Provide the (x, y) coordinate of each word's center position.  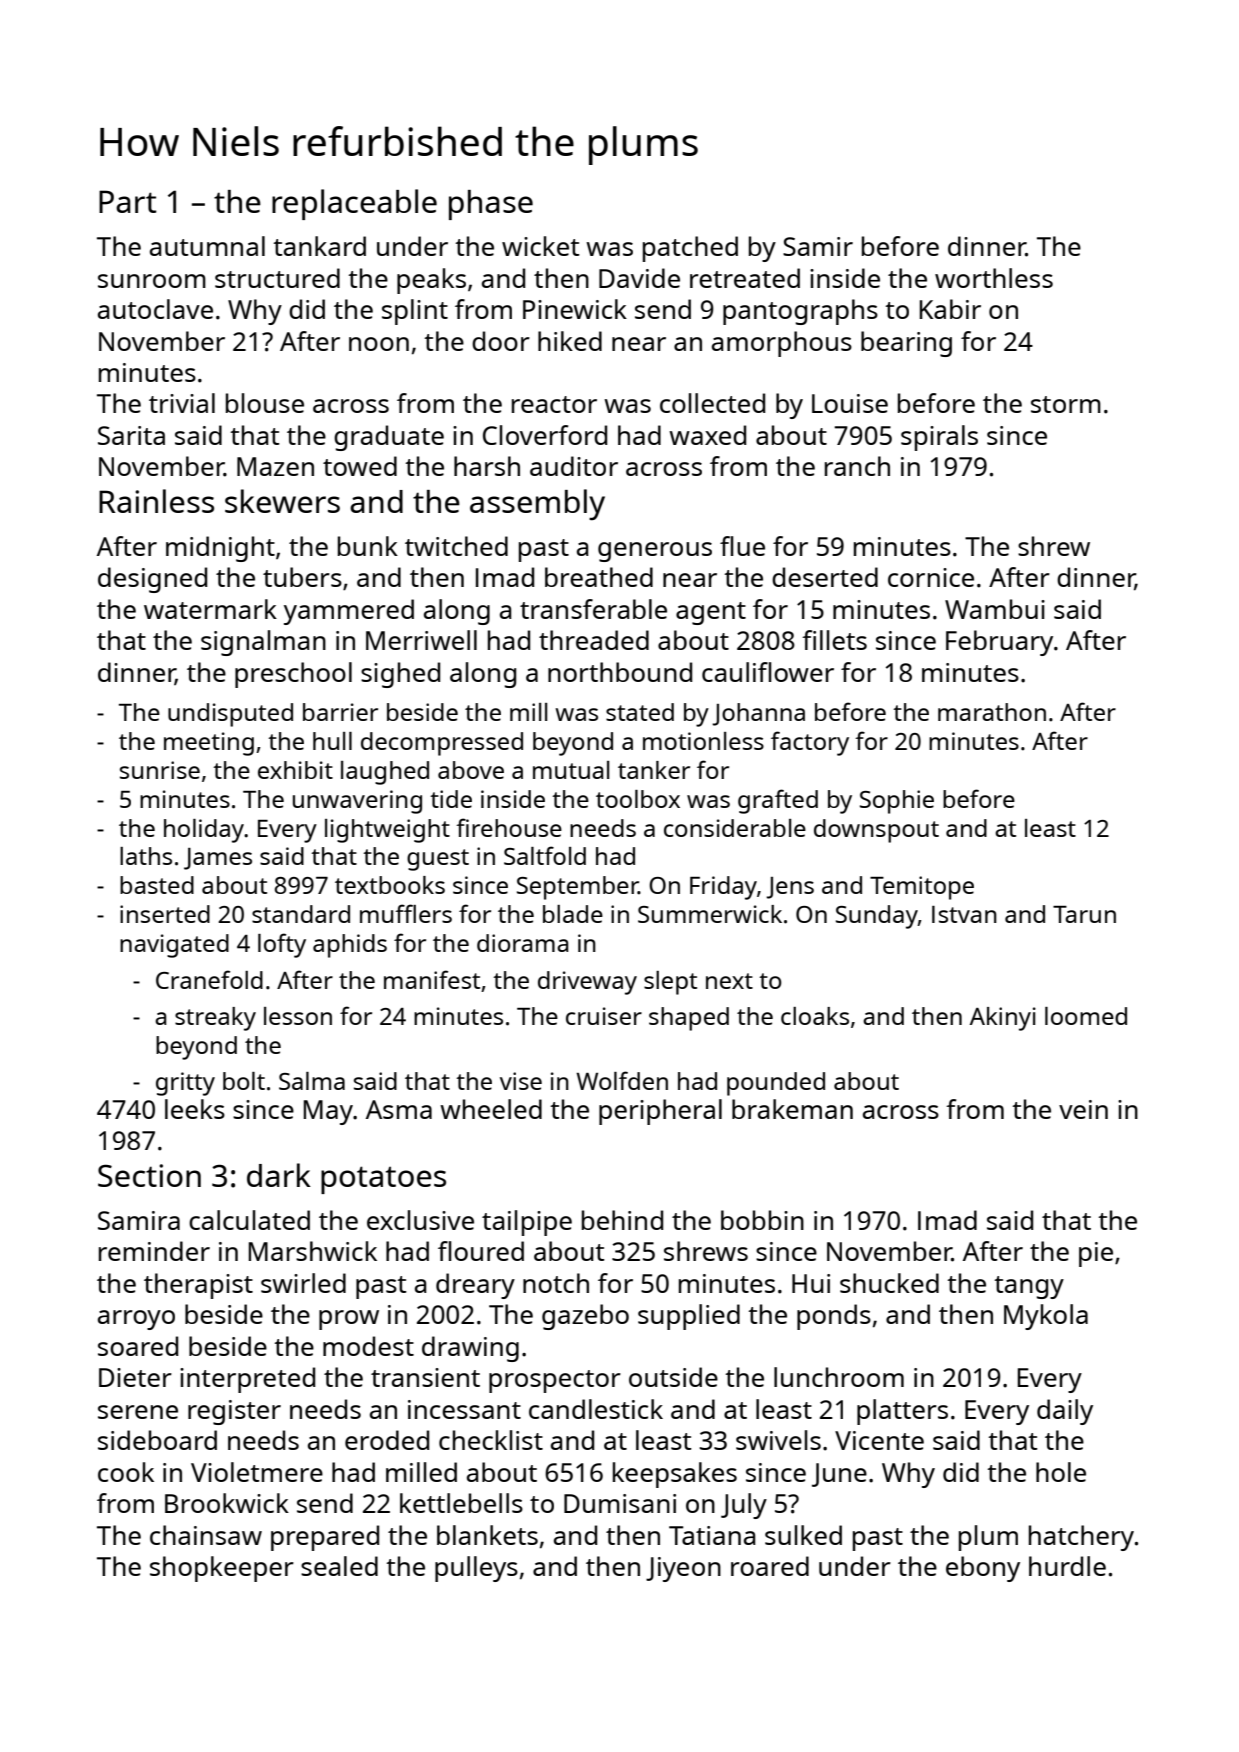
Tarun (1084, 914)
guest (438, 860)
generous (655, 552)
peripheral (660, 1112)
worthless (994, 278)
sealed (339, 1566)
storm (1066, 404)
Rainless (156, 501)
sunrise (160, 770)
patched (690, 249)
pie (1096, 1254)
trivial (182, 403)
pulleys (476, 1569)
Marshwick (313, 1251)
